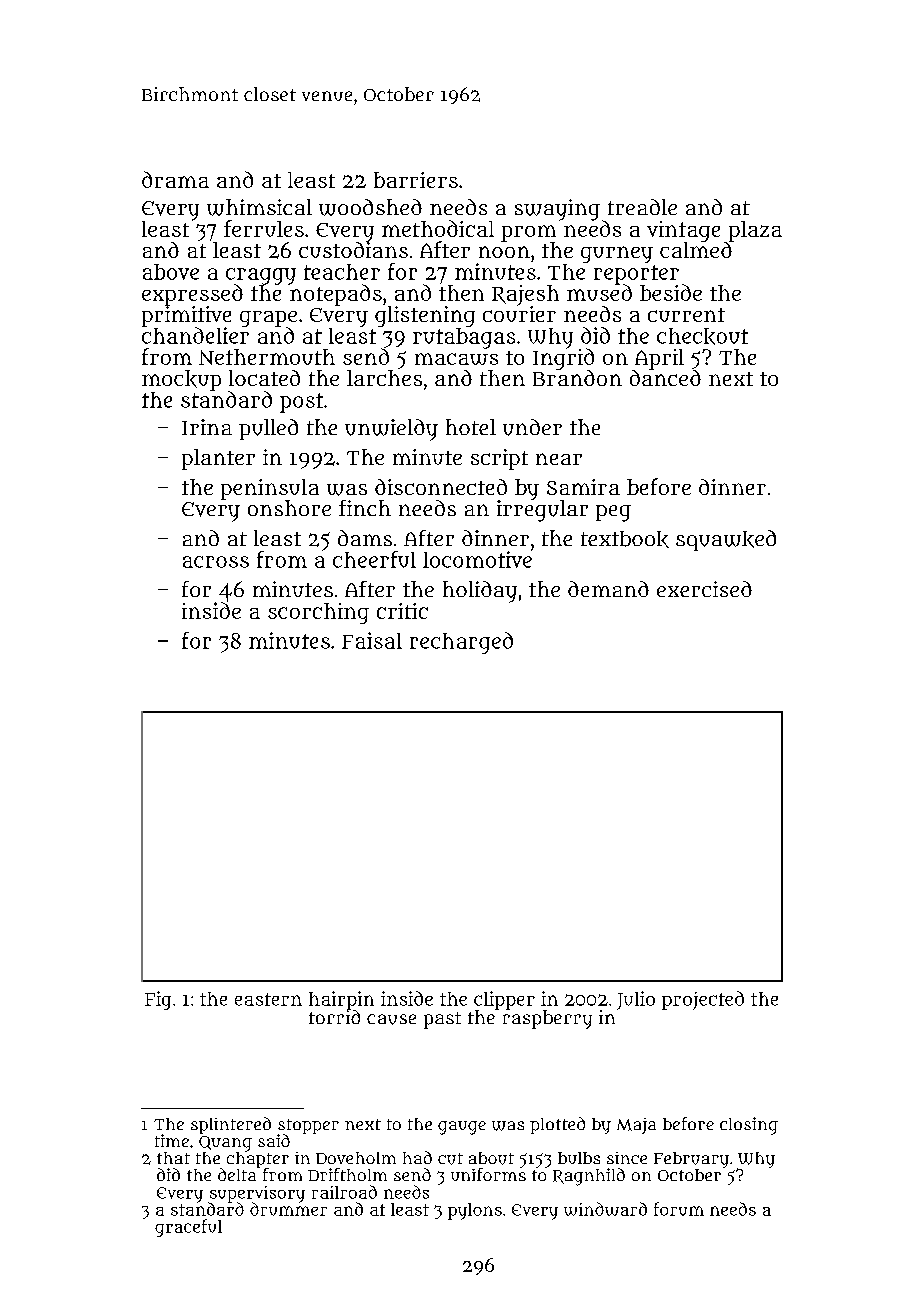 The height and width of the document is (1311, 924). Describe the element at coordinates (225, 1144) in the document. I see `Quang` at that location.
